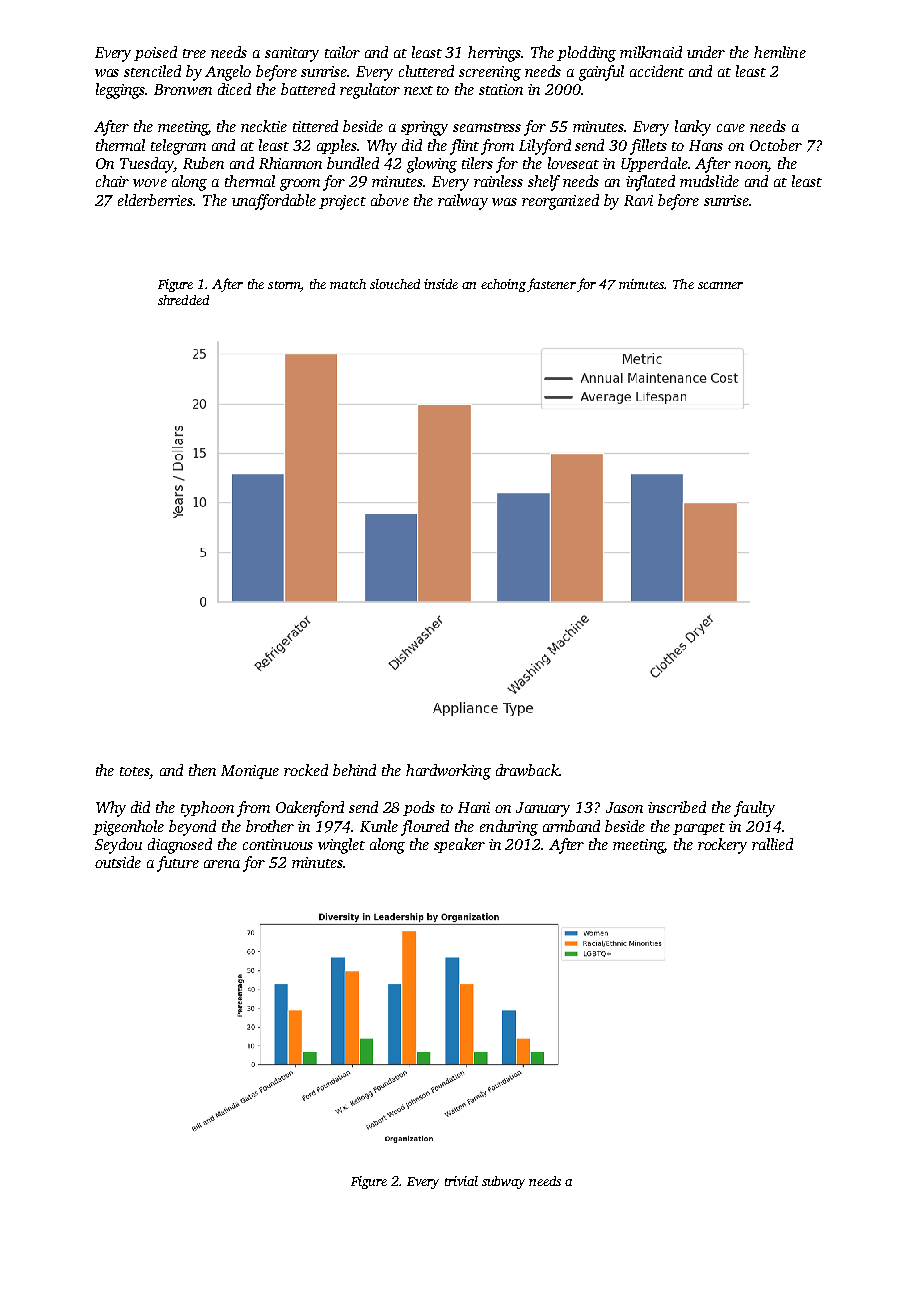  What do you see at coordinates (461, 1181) in the document?
I see `trivial` at bounding box center [461, 1181].
